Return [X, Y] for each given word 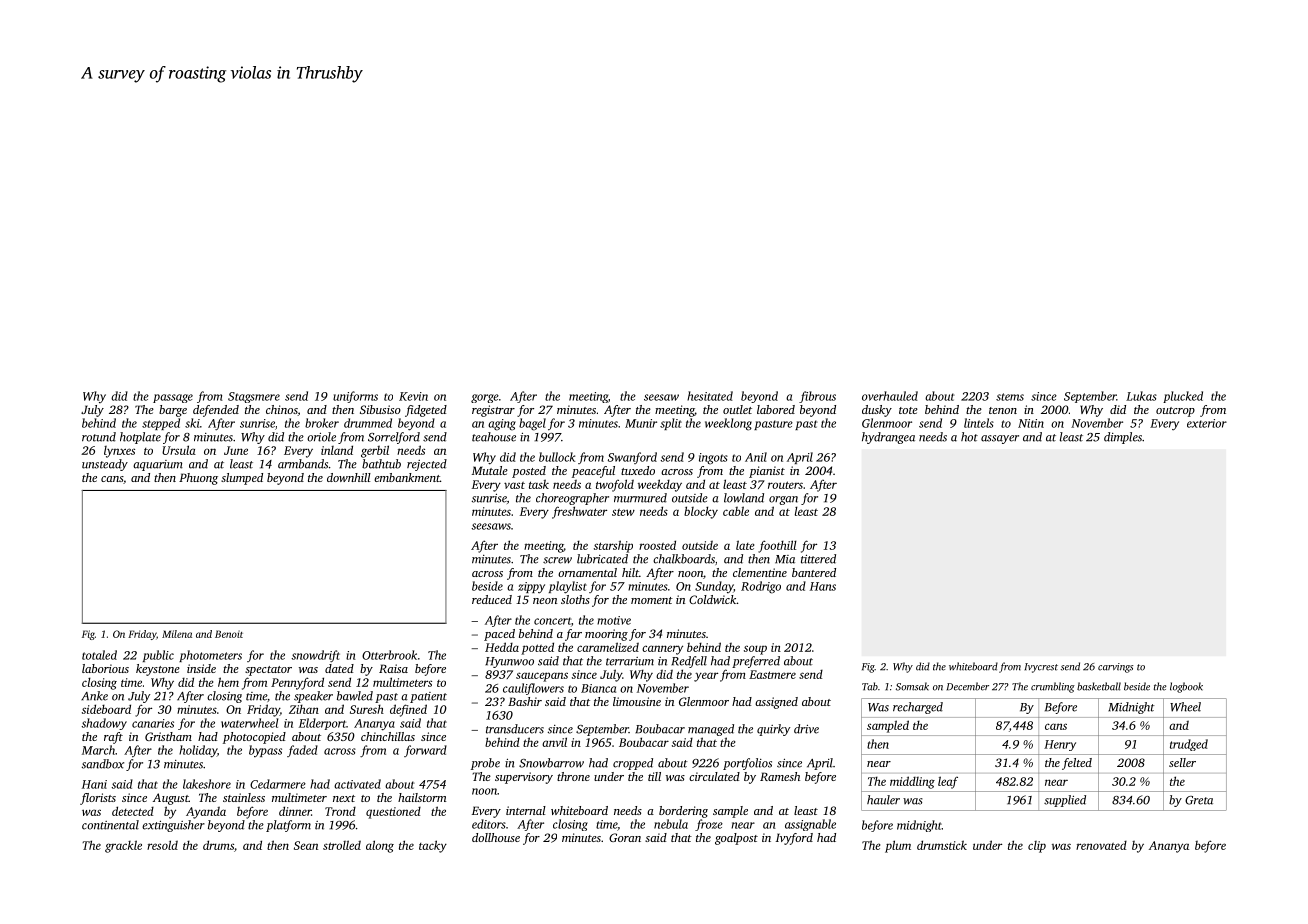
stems [1010, 397]
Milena [177, 634]
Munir [641, 423]
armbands [303, 464]
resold [162, 845]
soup [755, 650]
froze [709, 825]
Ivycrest [1041, 668]
